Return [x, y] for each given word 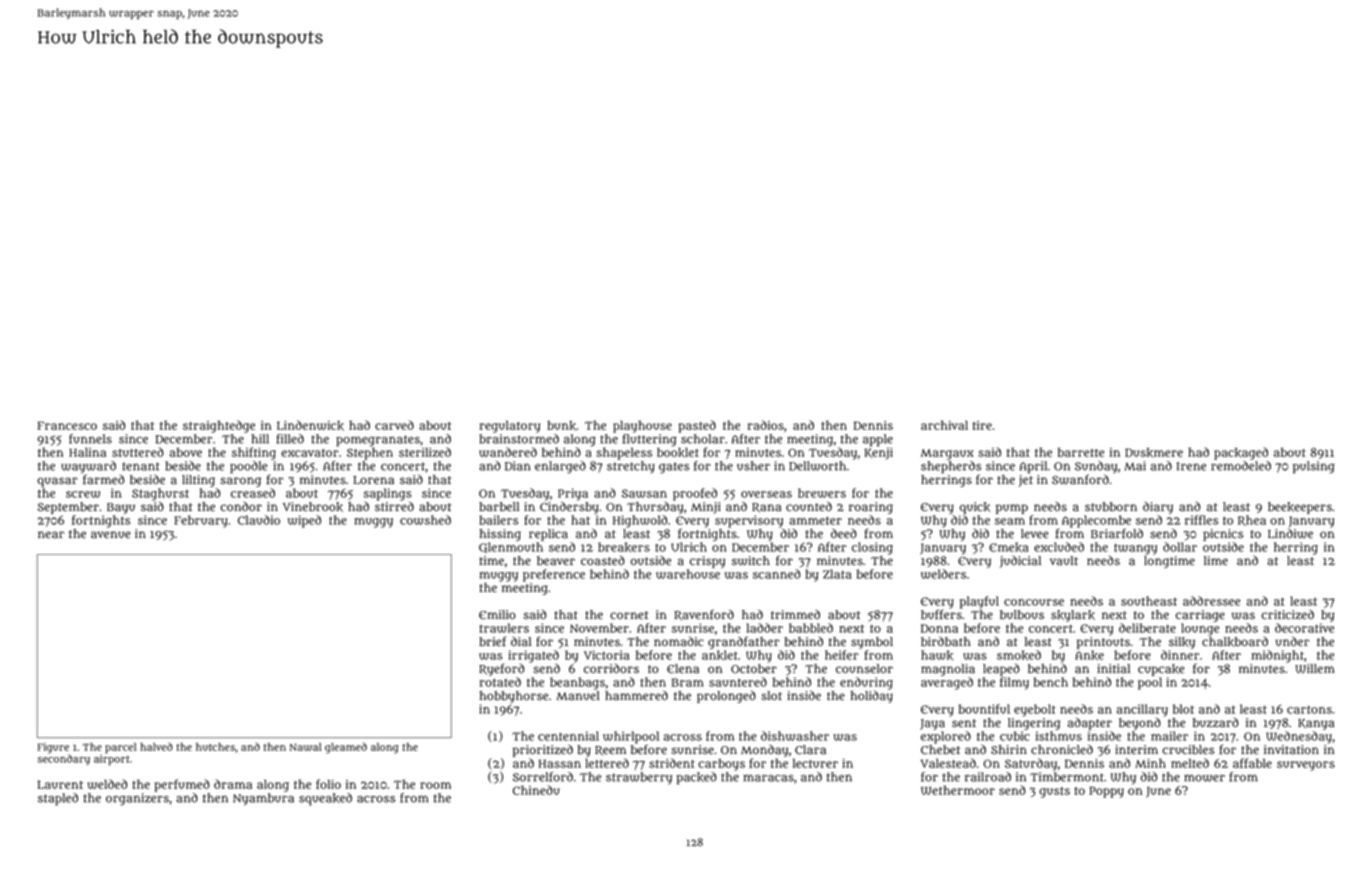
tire [982, 425]
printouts [1103, 643]
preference [554, 575]
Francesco [67, 425]
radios [765, 425]
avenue [111, 535]
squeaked [325, 799]
